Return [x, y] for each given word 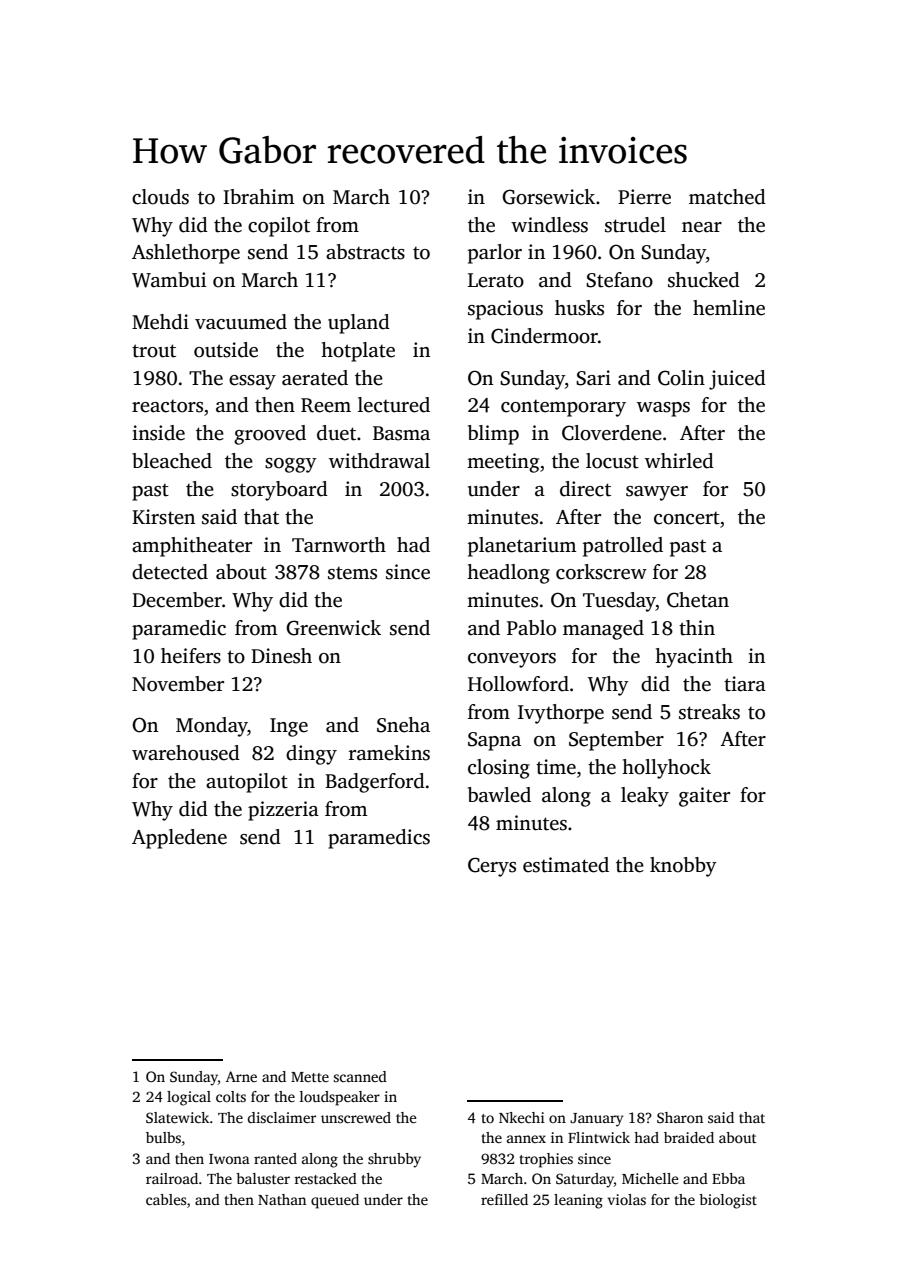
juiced [737, 380]
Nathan [282, 1199]
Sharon [680, 1117]
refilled [504, 1199]
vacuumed [241, 322]
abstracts [365, 252]
